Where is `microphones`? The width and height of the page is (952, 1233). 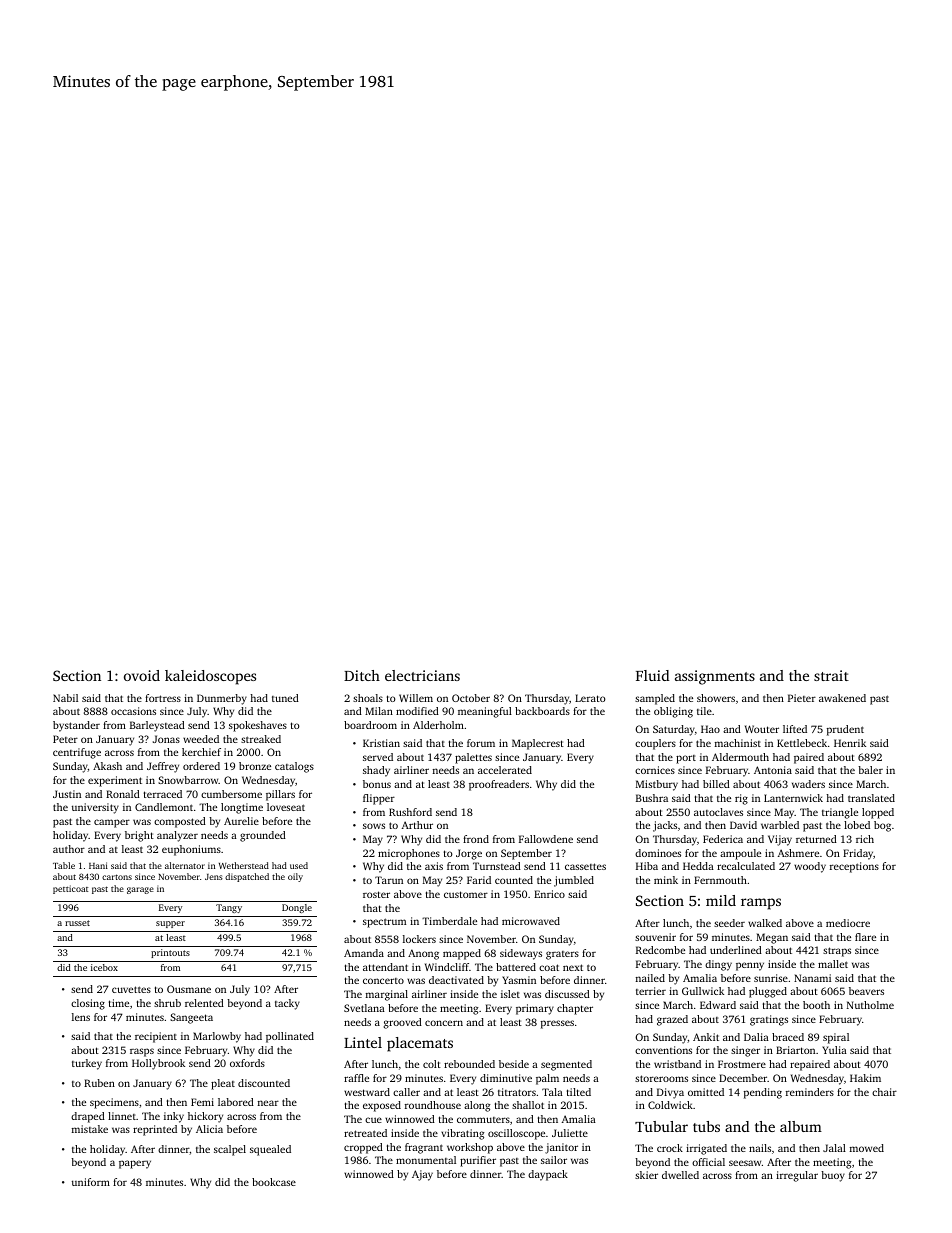
microphones is located at coordinates (409, 854).
